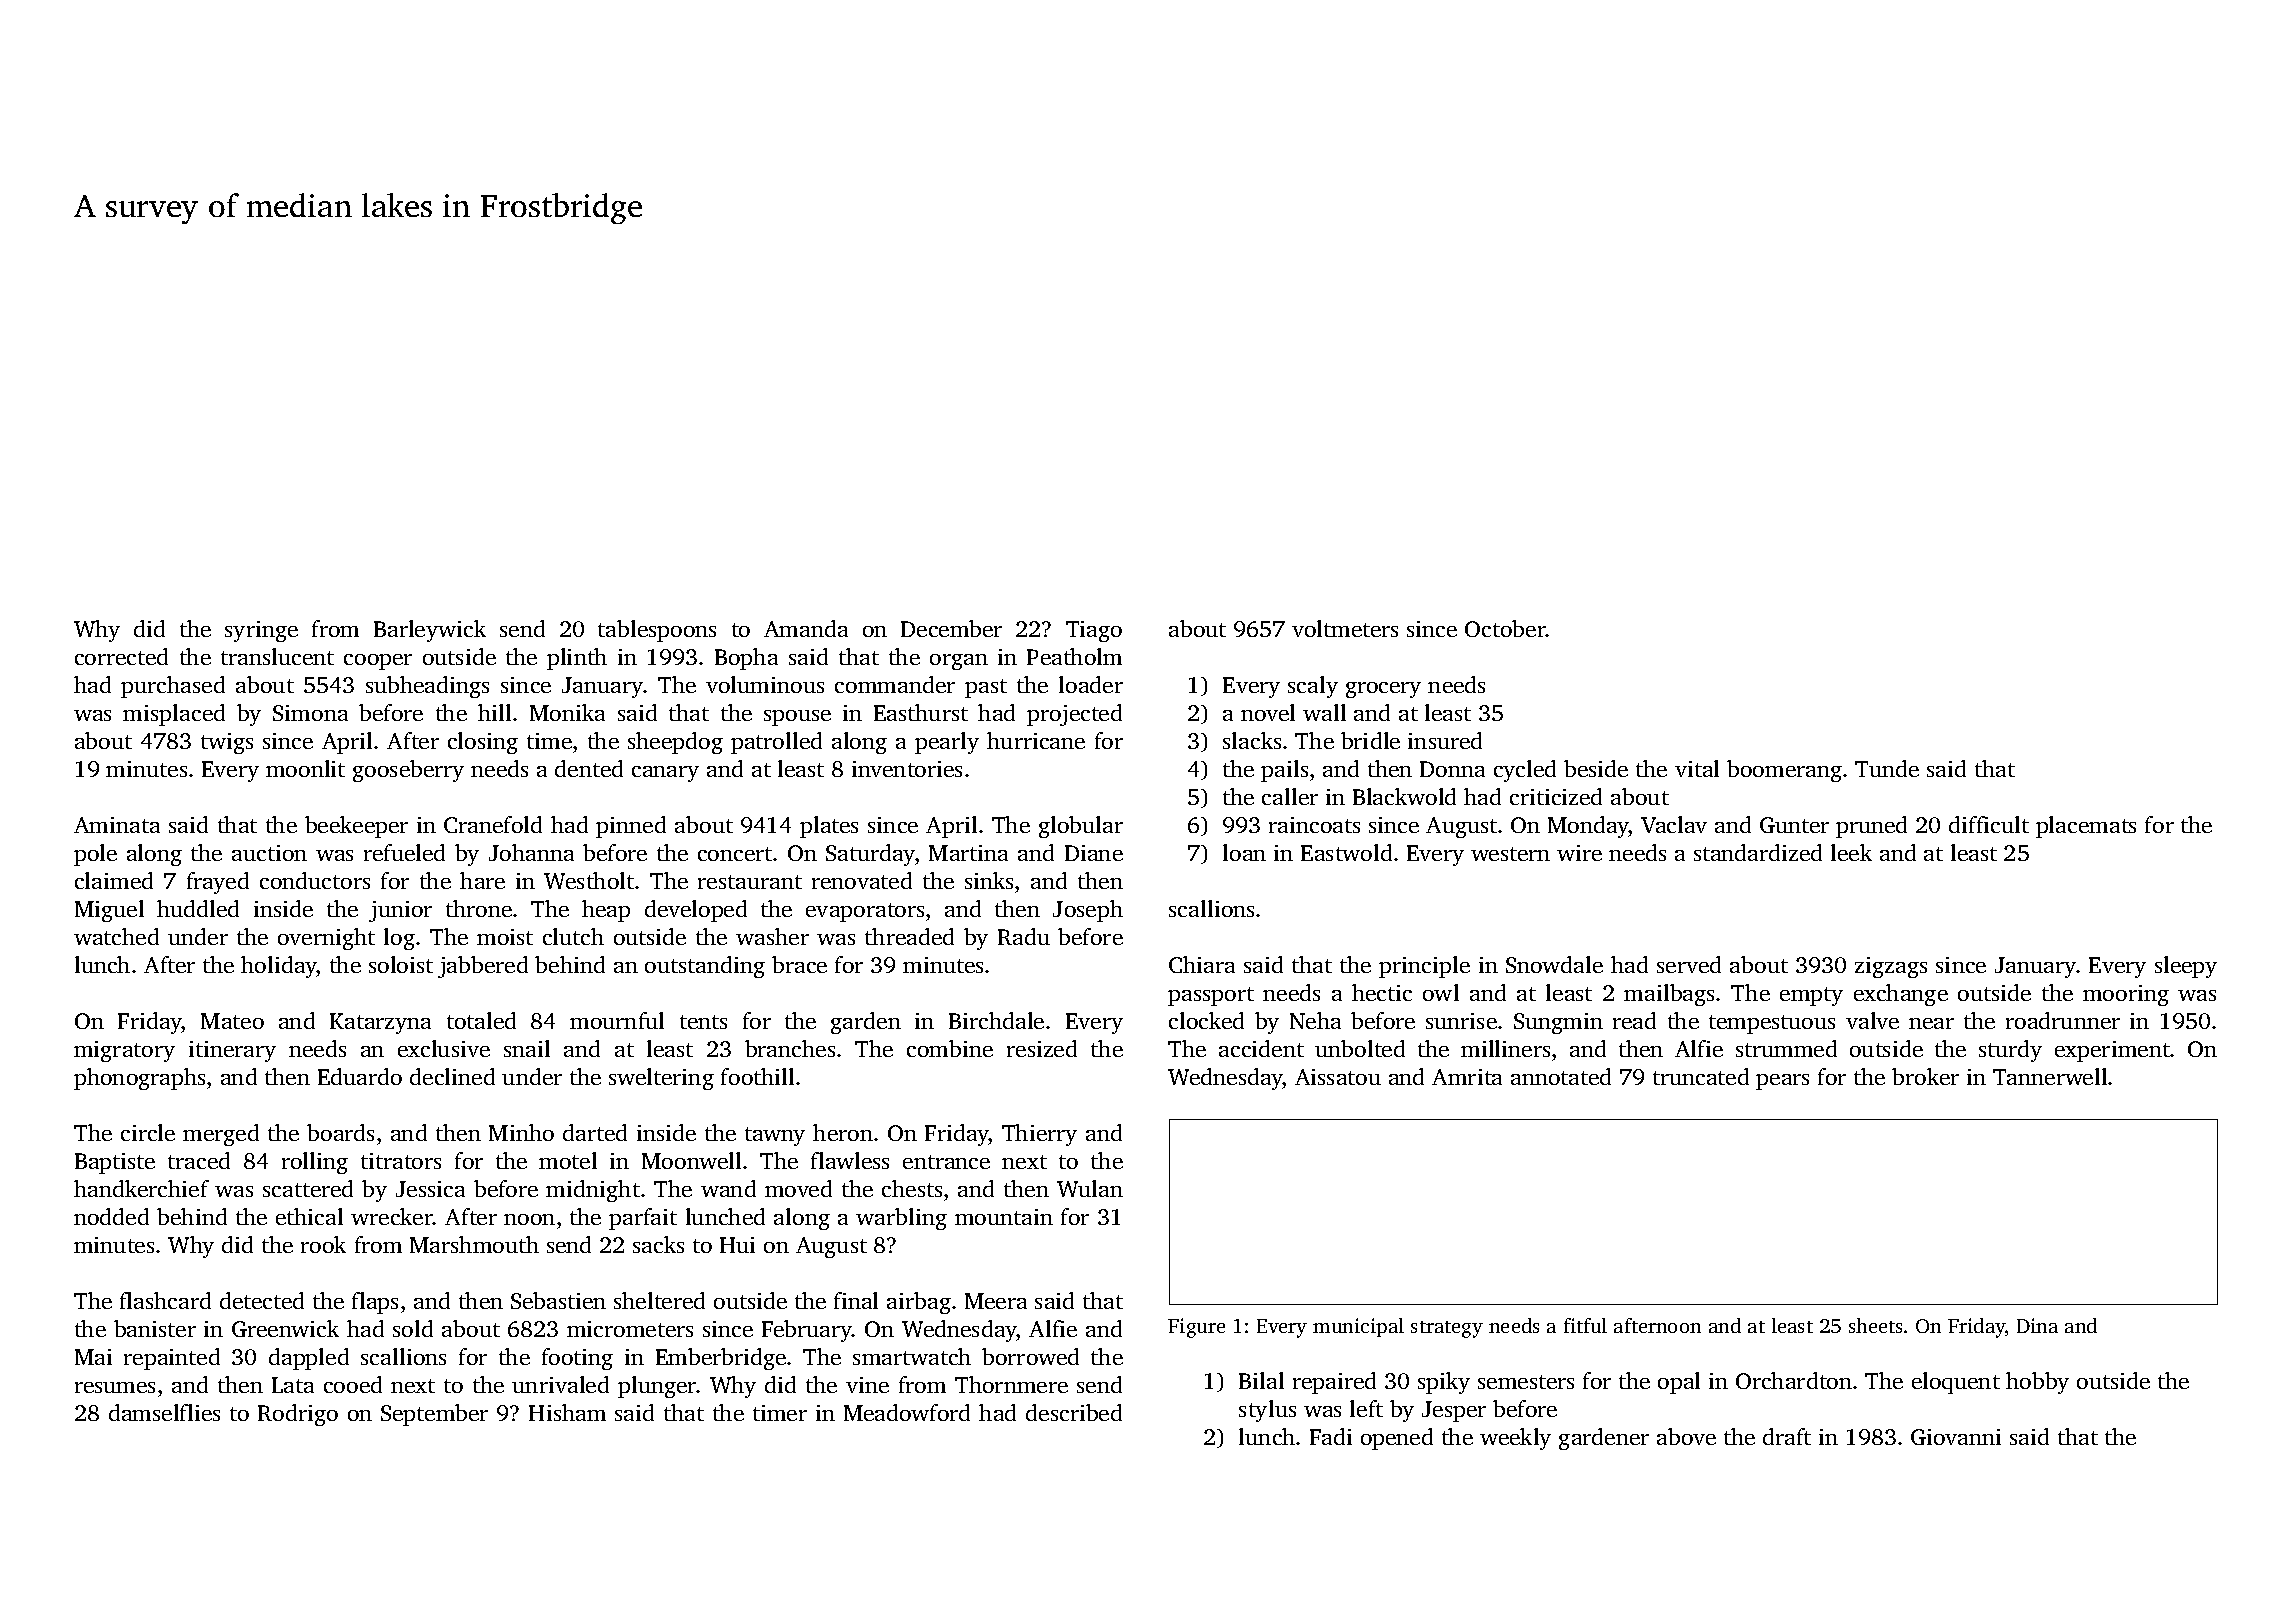  Describe the element at coordinates (2086, 827) in the screenshot. I see `placemats` at that location.
